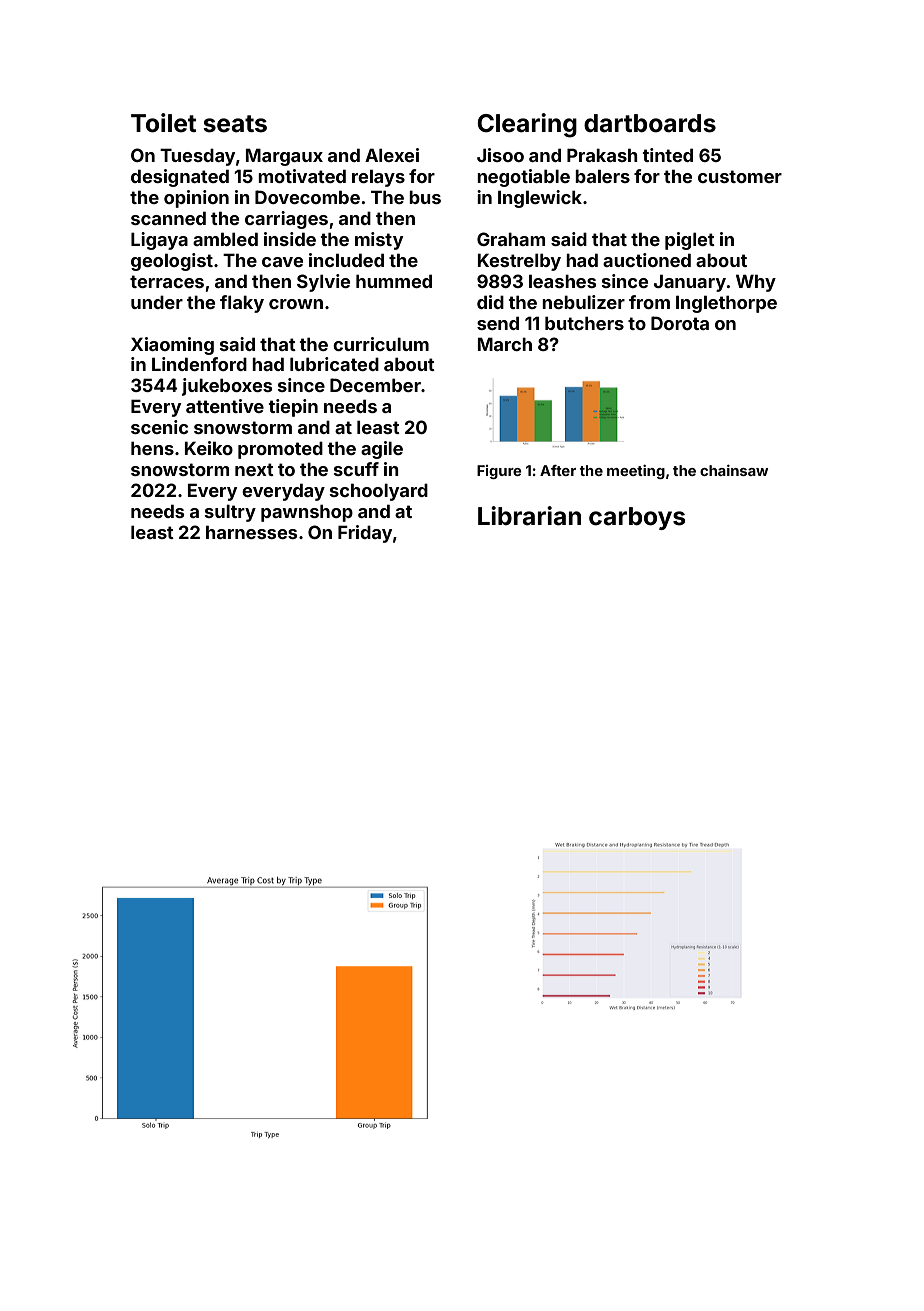  I want to click on chainsaw, so click(734, 470).
